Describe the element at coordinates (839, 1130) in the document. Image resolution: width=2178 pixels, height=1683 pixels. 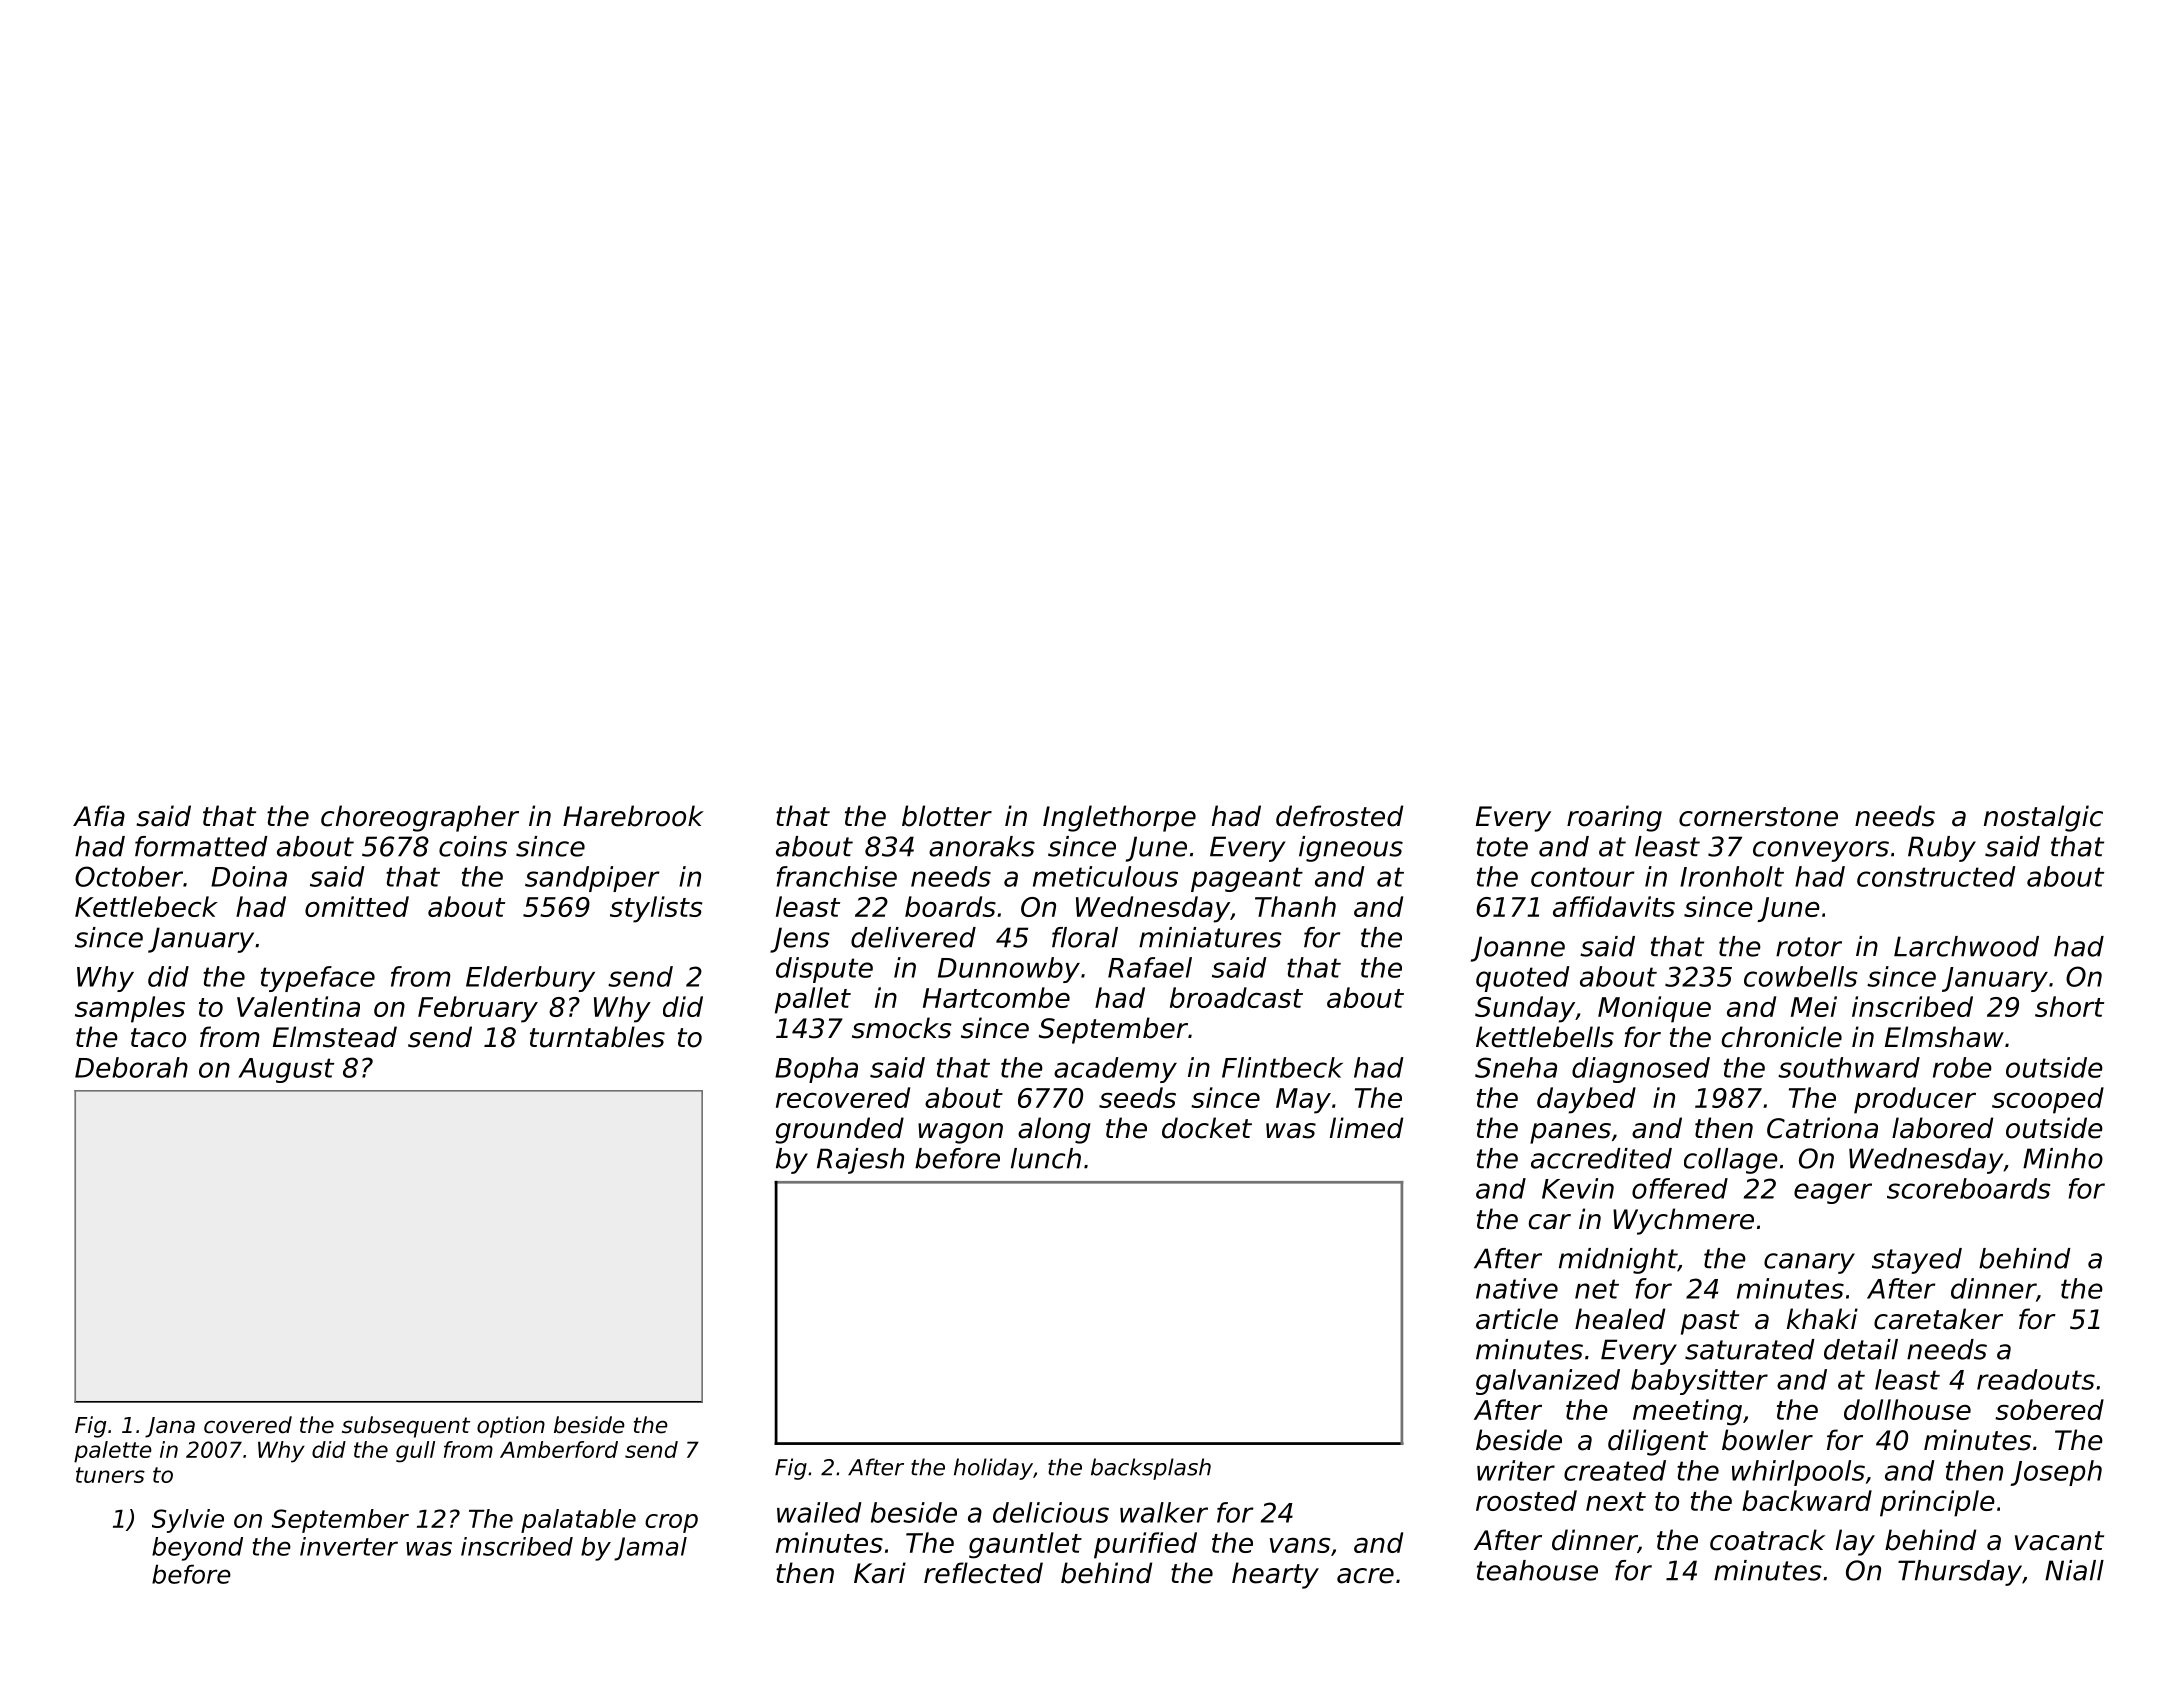
I see `grounded` at that location.
